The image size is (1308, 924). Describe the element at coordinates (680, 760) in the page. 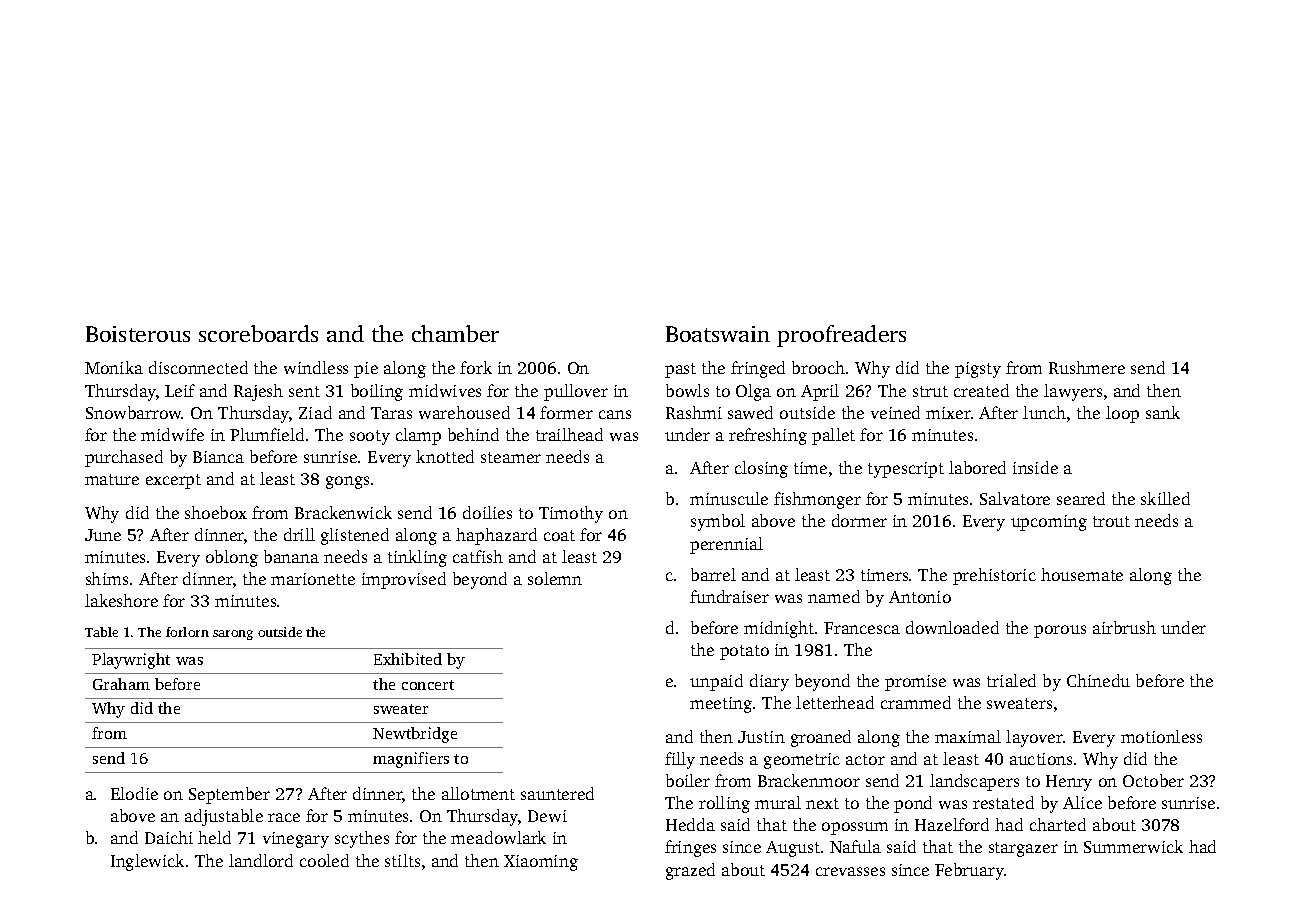

I see `filly` at that location.
